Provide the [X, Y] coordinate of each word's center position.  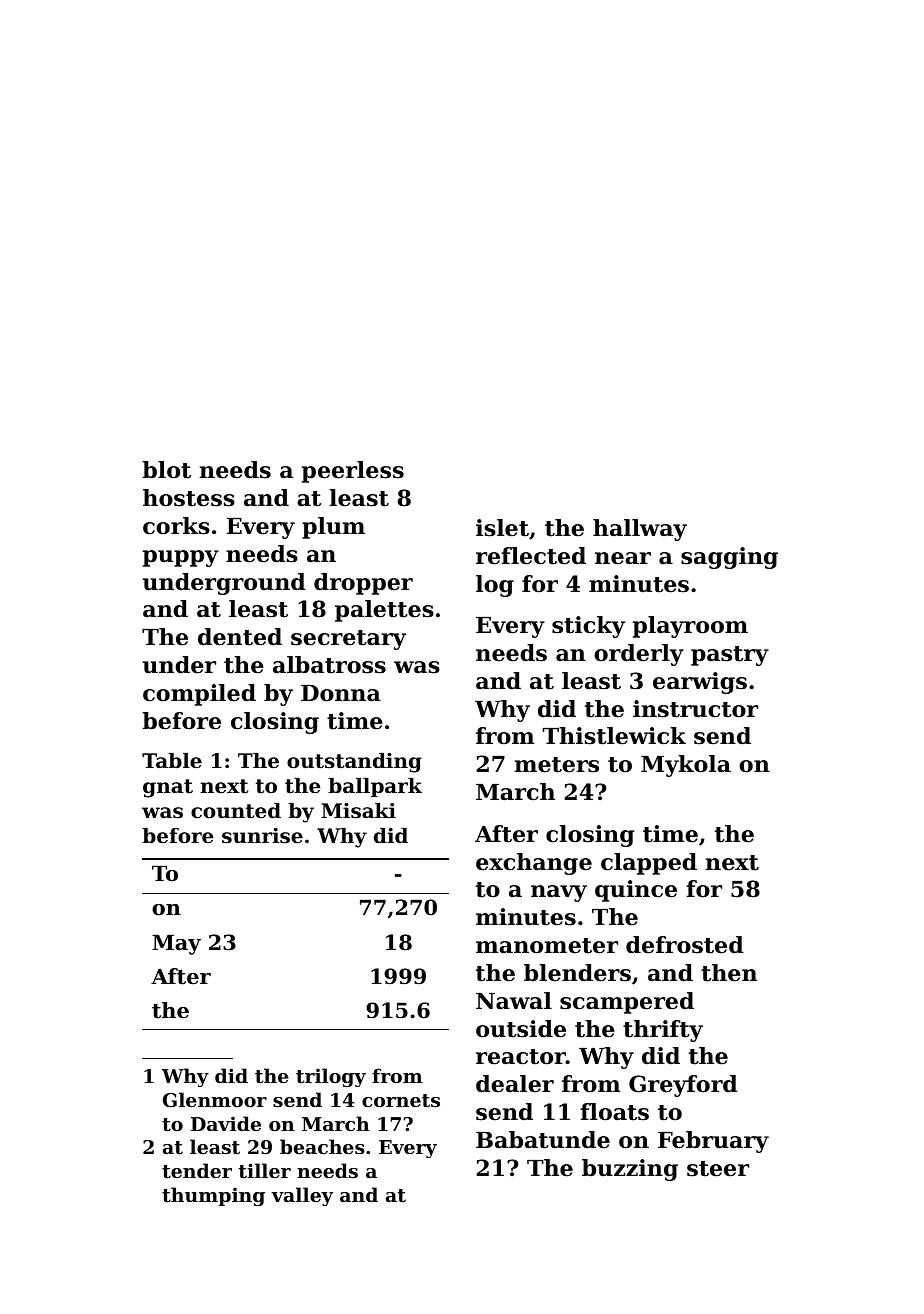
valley [302, 1196]
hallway [640, 530]
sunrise [262, 836]
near [623, 558]
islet [502, 528]
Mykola [686, 766]
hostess [189, 498]
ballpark [375, 787]
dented [240, 637]
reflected [531, 556]
